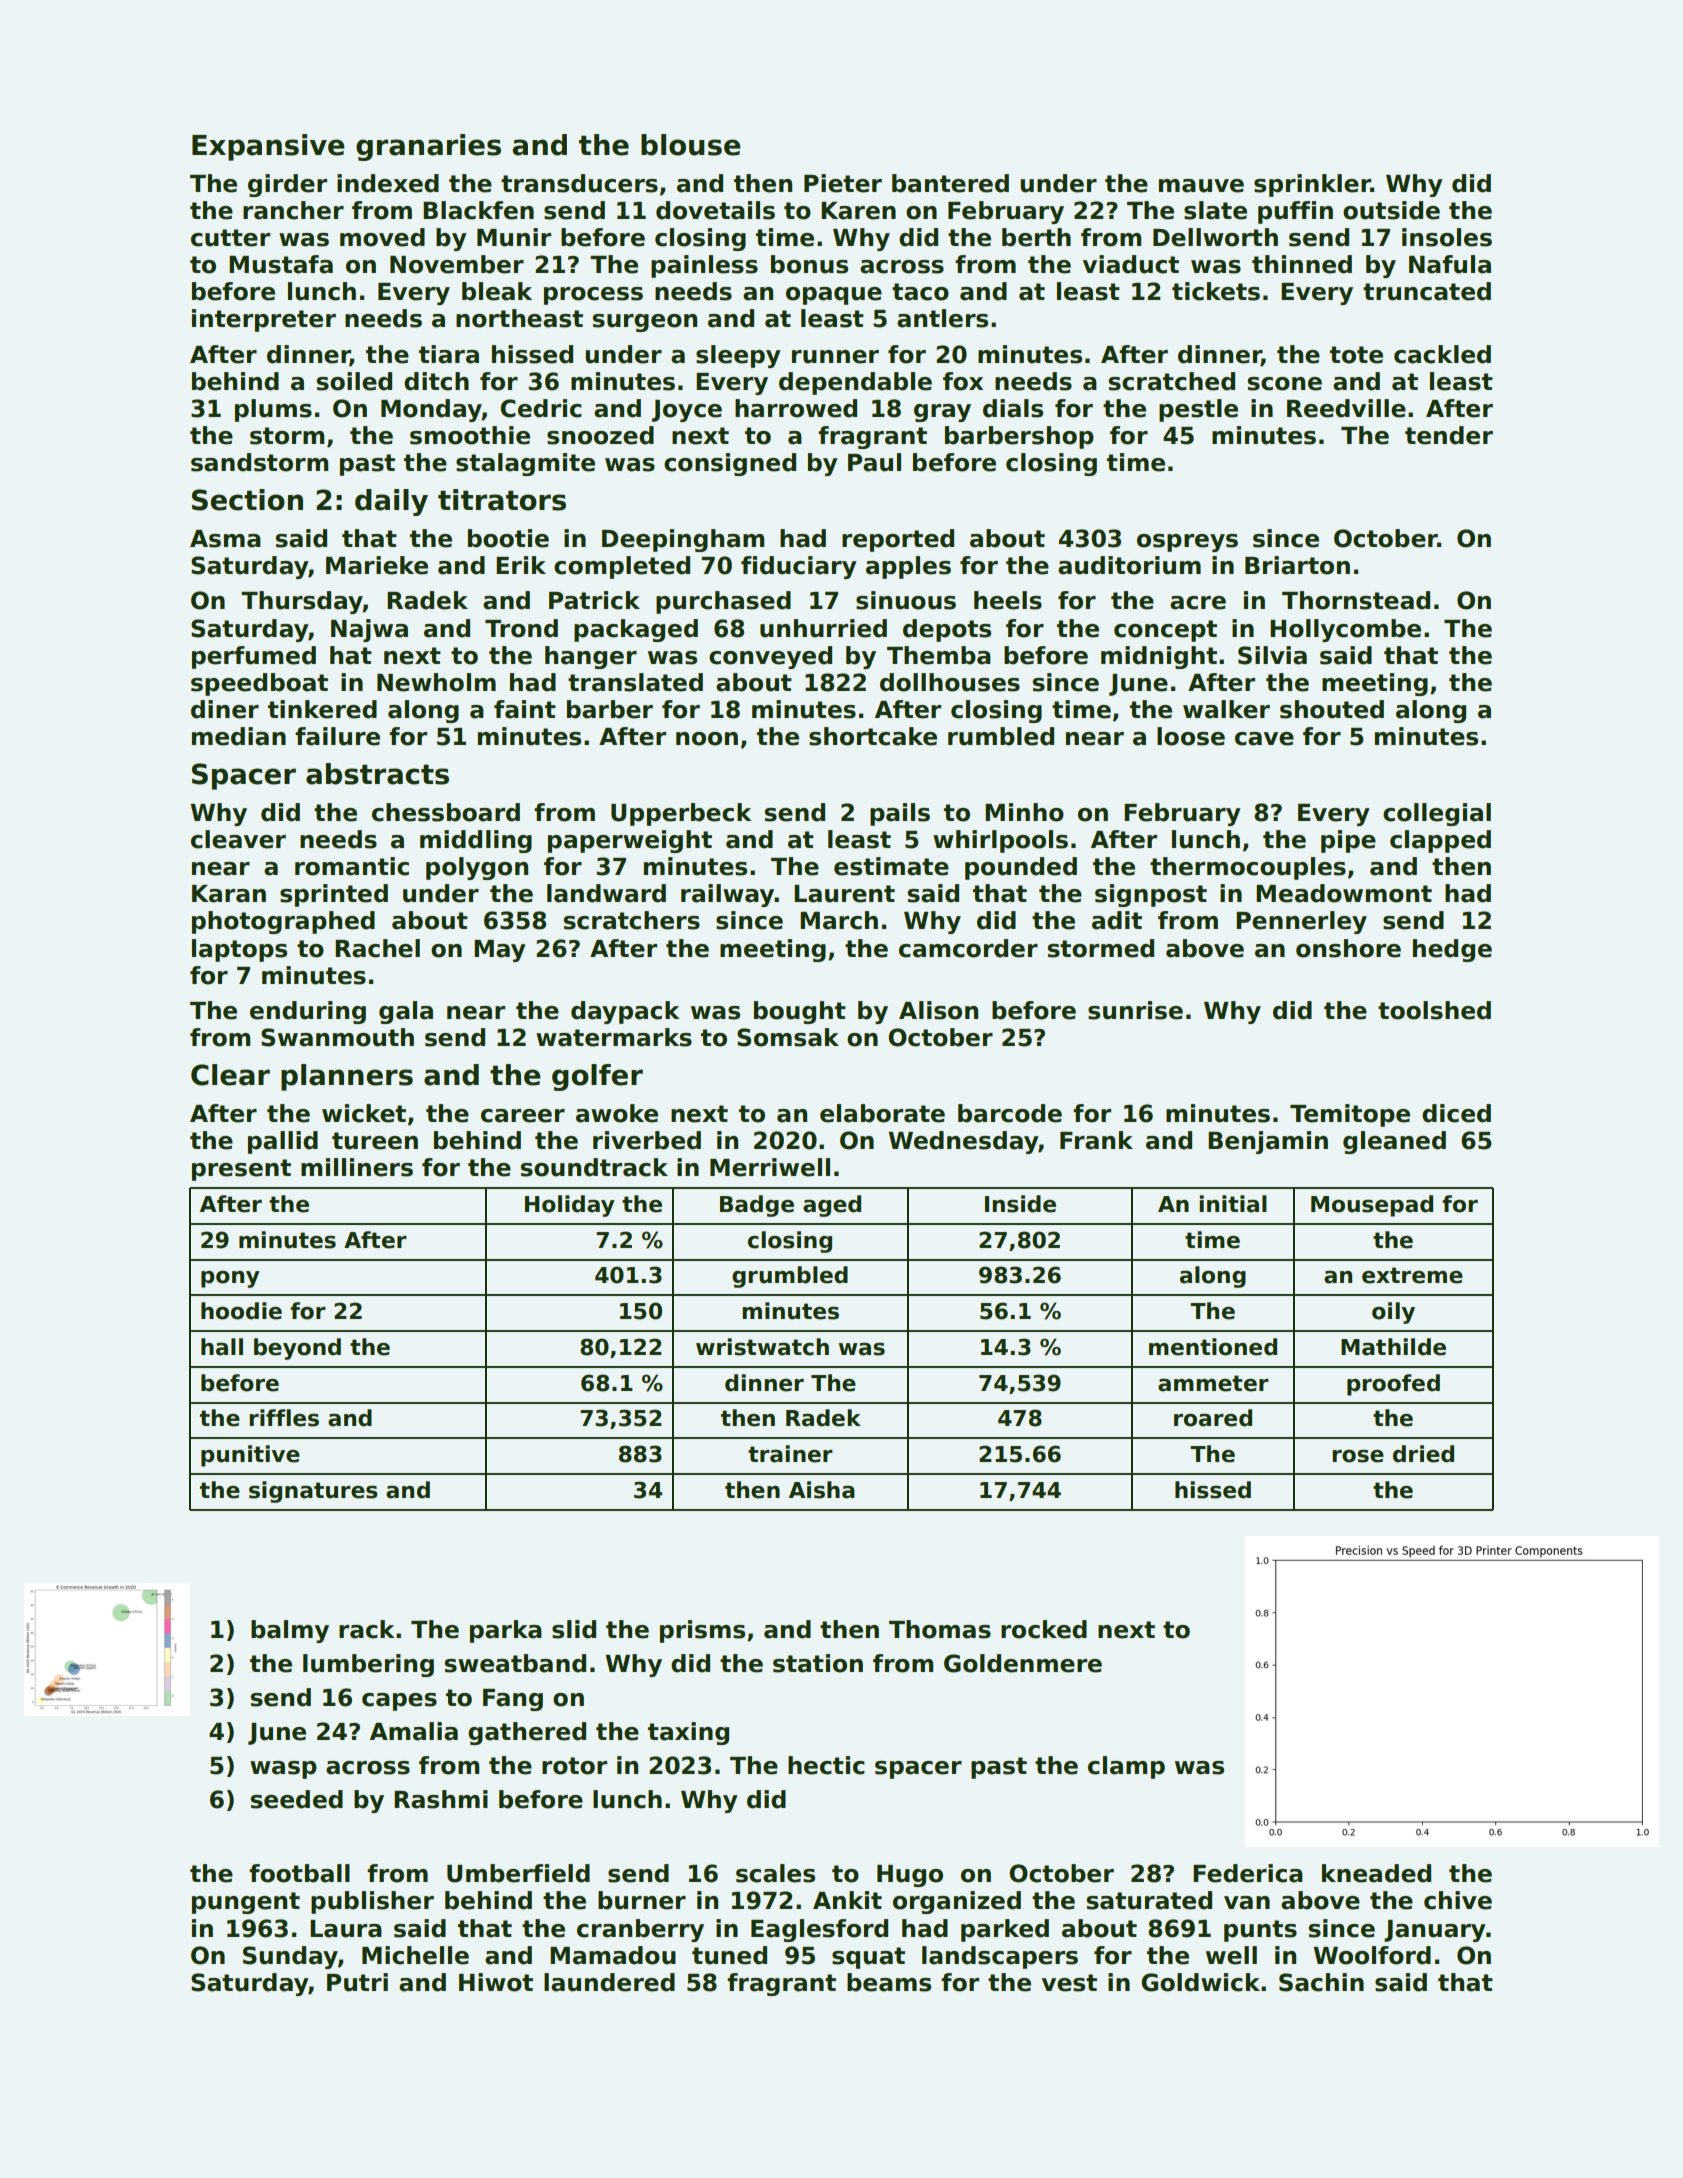 The height and width of the screenshot is (2178, 1683). Describe the element at coordinates (1345, 630) in the screenshot. I see `Hollycombe` at that location.
